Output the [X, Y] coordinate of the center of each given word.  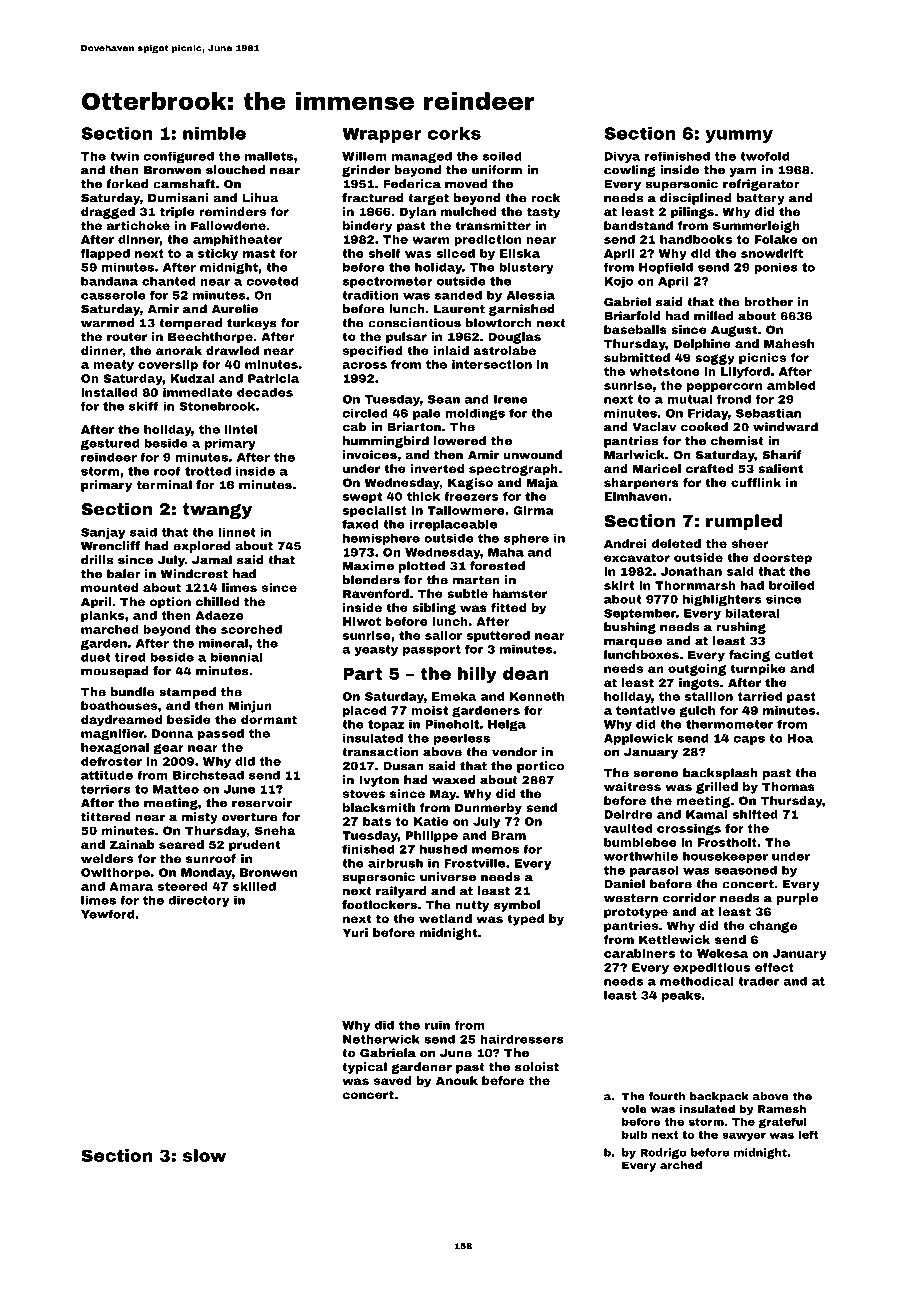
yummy [739, 136]
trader [758, 981]
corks [454, 133]
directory [198, 901]
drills [97, 560]
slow [204, 1155]
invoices [370, 455]
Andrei [625, 543]
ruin [437, 1025]
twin [124, 156]
